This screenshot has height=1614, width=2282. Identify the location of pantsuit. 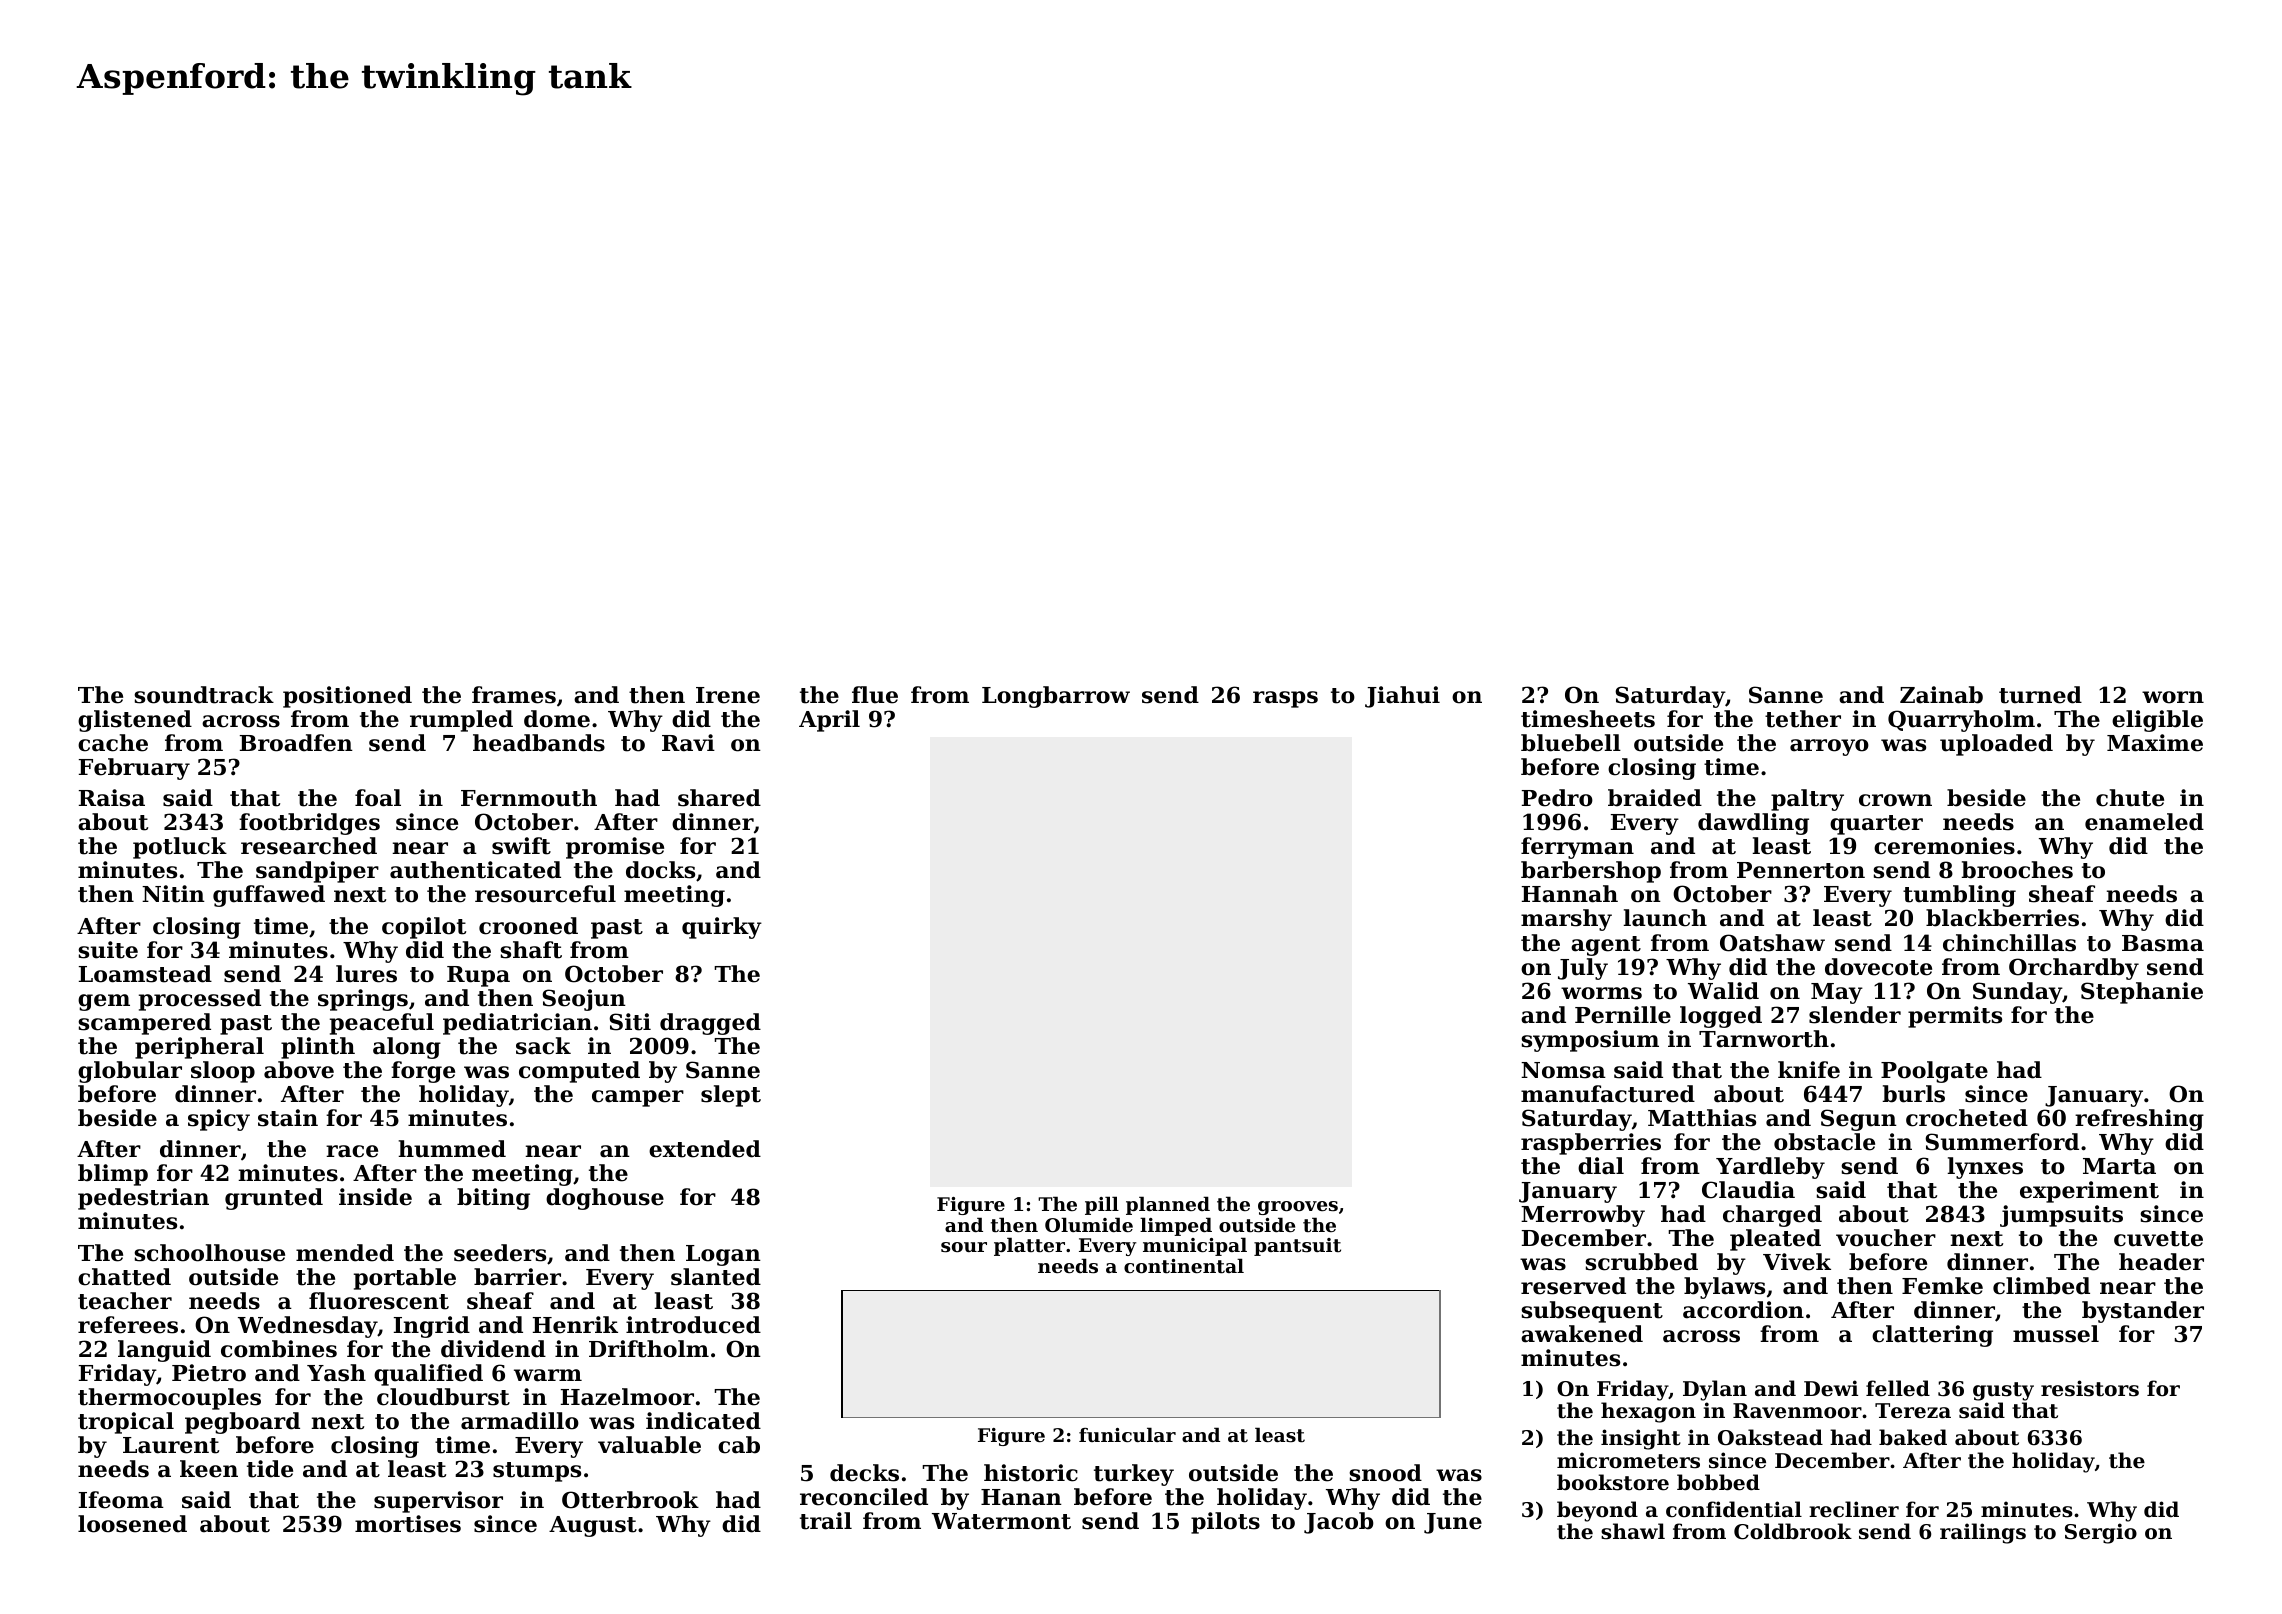
(1297, 1247).
